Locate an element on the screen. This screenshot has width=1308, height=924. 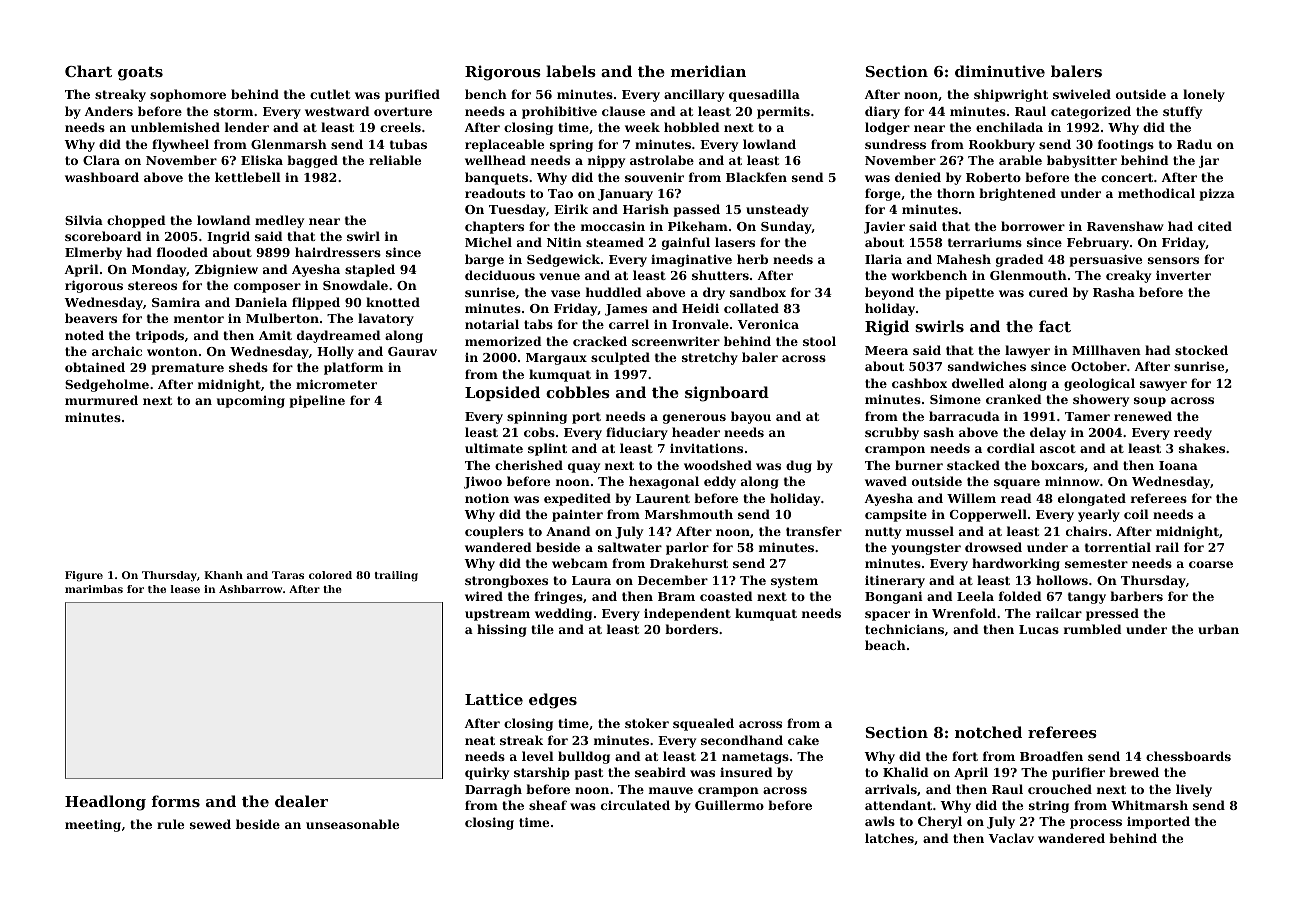
Monday is located at coordinates (159, 270).
